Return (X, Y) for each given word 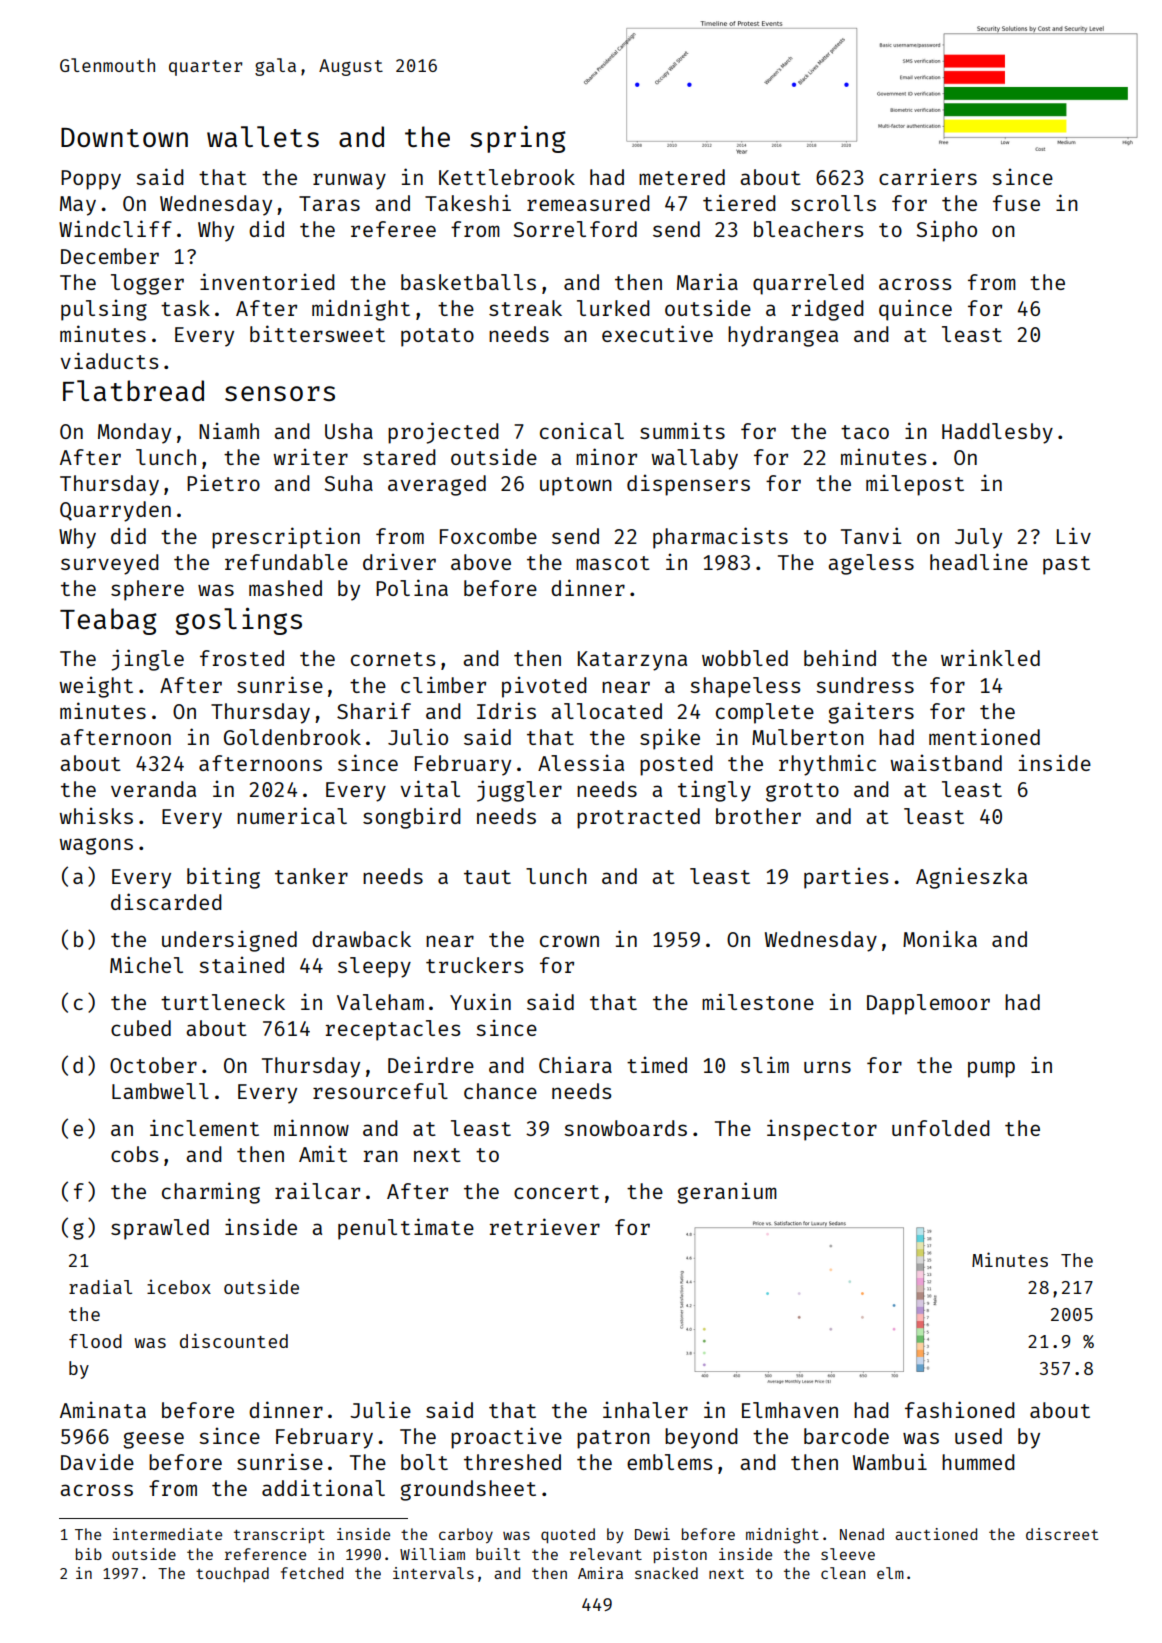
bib (89, 1554)
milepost (915, 485)
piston (680, 1555)
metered (682, 177)
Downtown (124, 137)
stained (241, 964)
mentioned (984, 736)
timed (657, 1064)
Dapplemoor (928, 1004)
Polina (412, 587)
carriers (928, 176)
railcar (317, 1190)
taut (487, 877)
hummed (978, 1462)
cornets (393, 659)
